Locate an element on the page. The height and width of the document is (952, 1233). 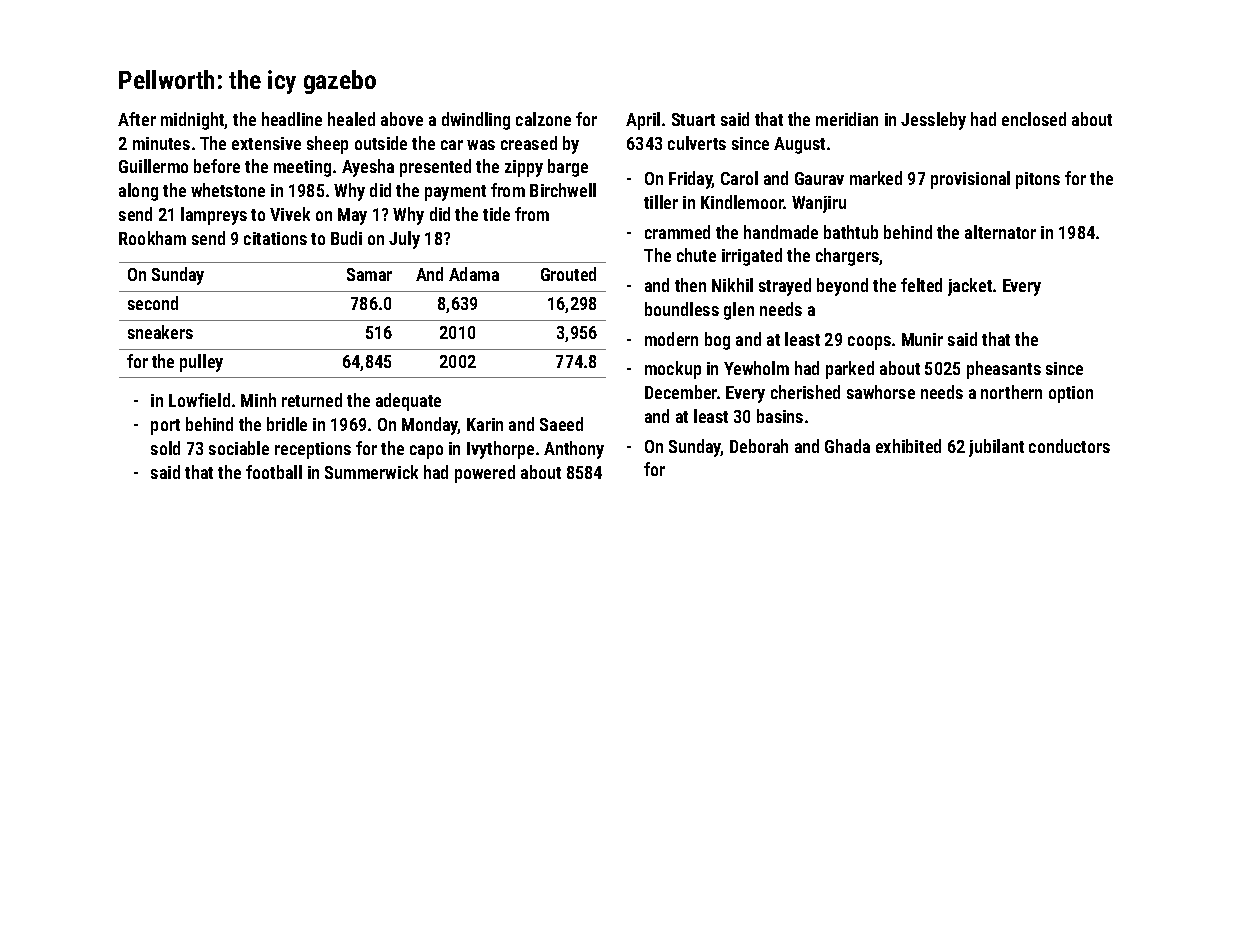
tide is located at coordinates (496, 214).
